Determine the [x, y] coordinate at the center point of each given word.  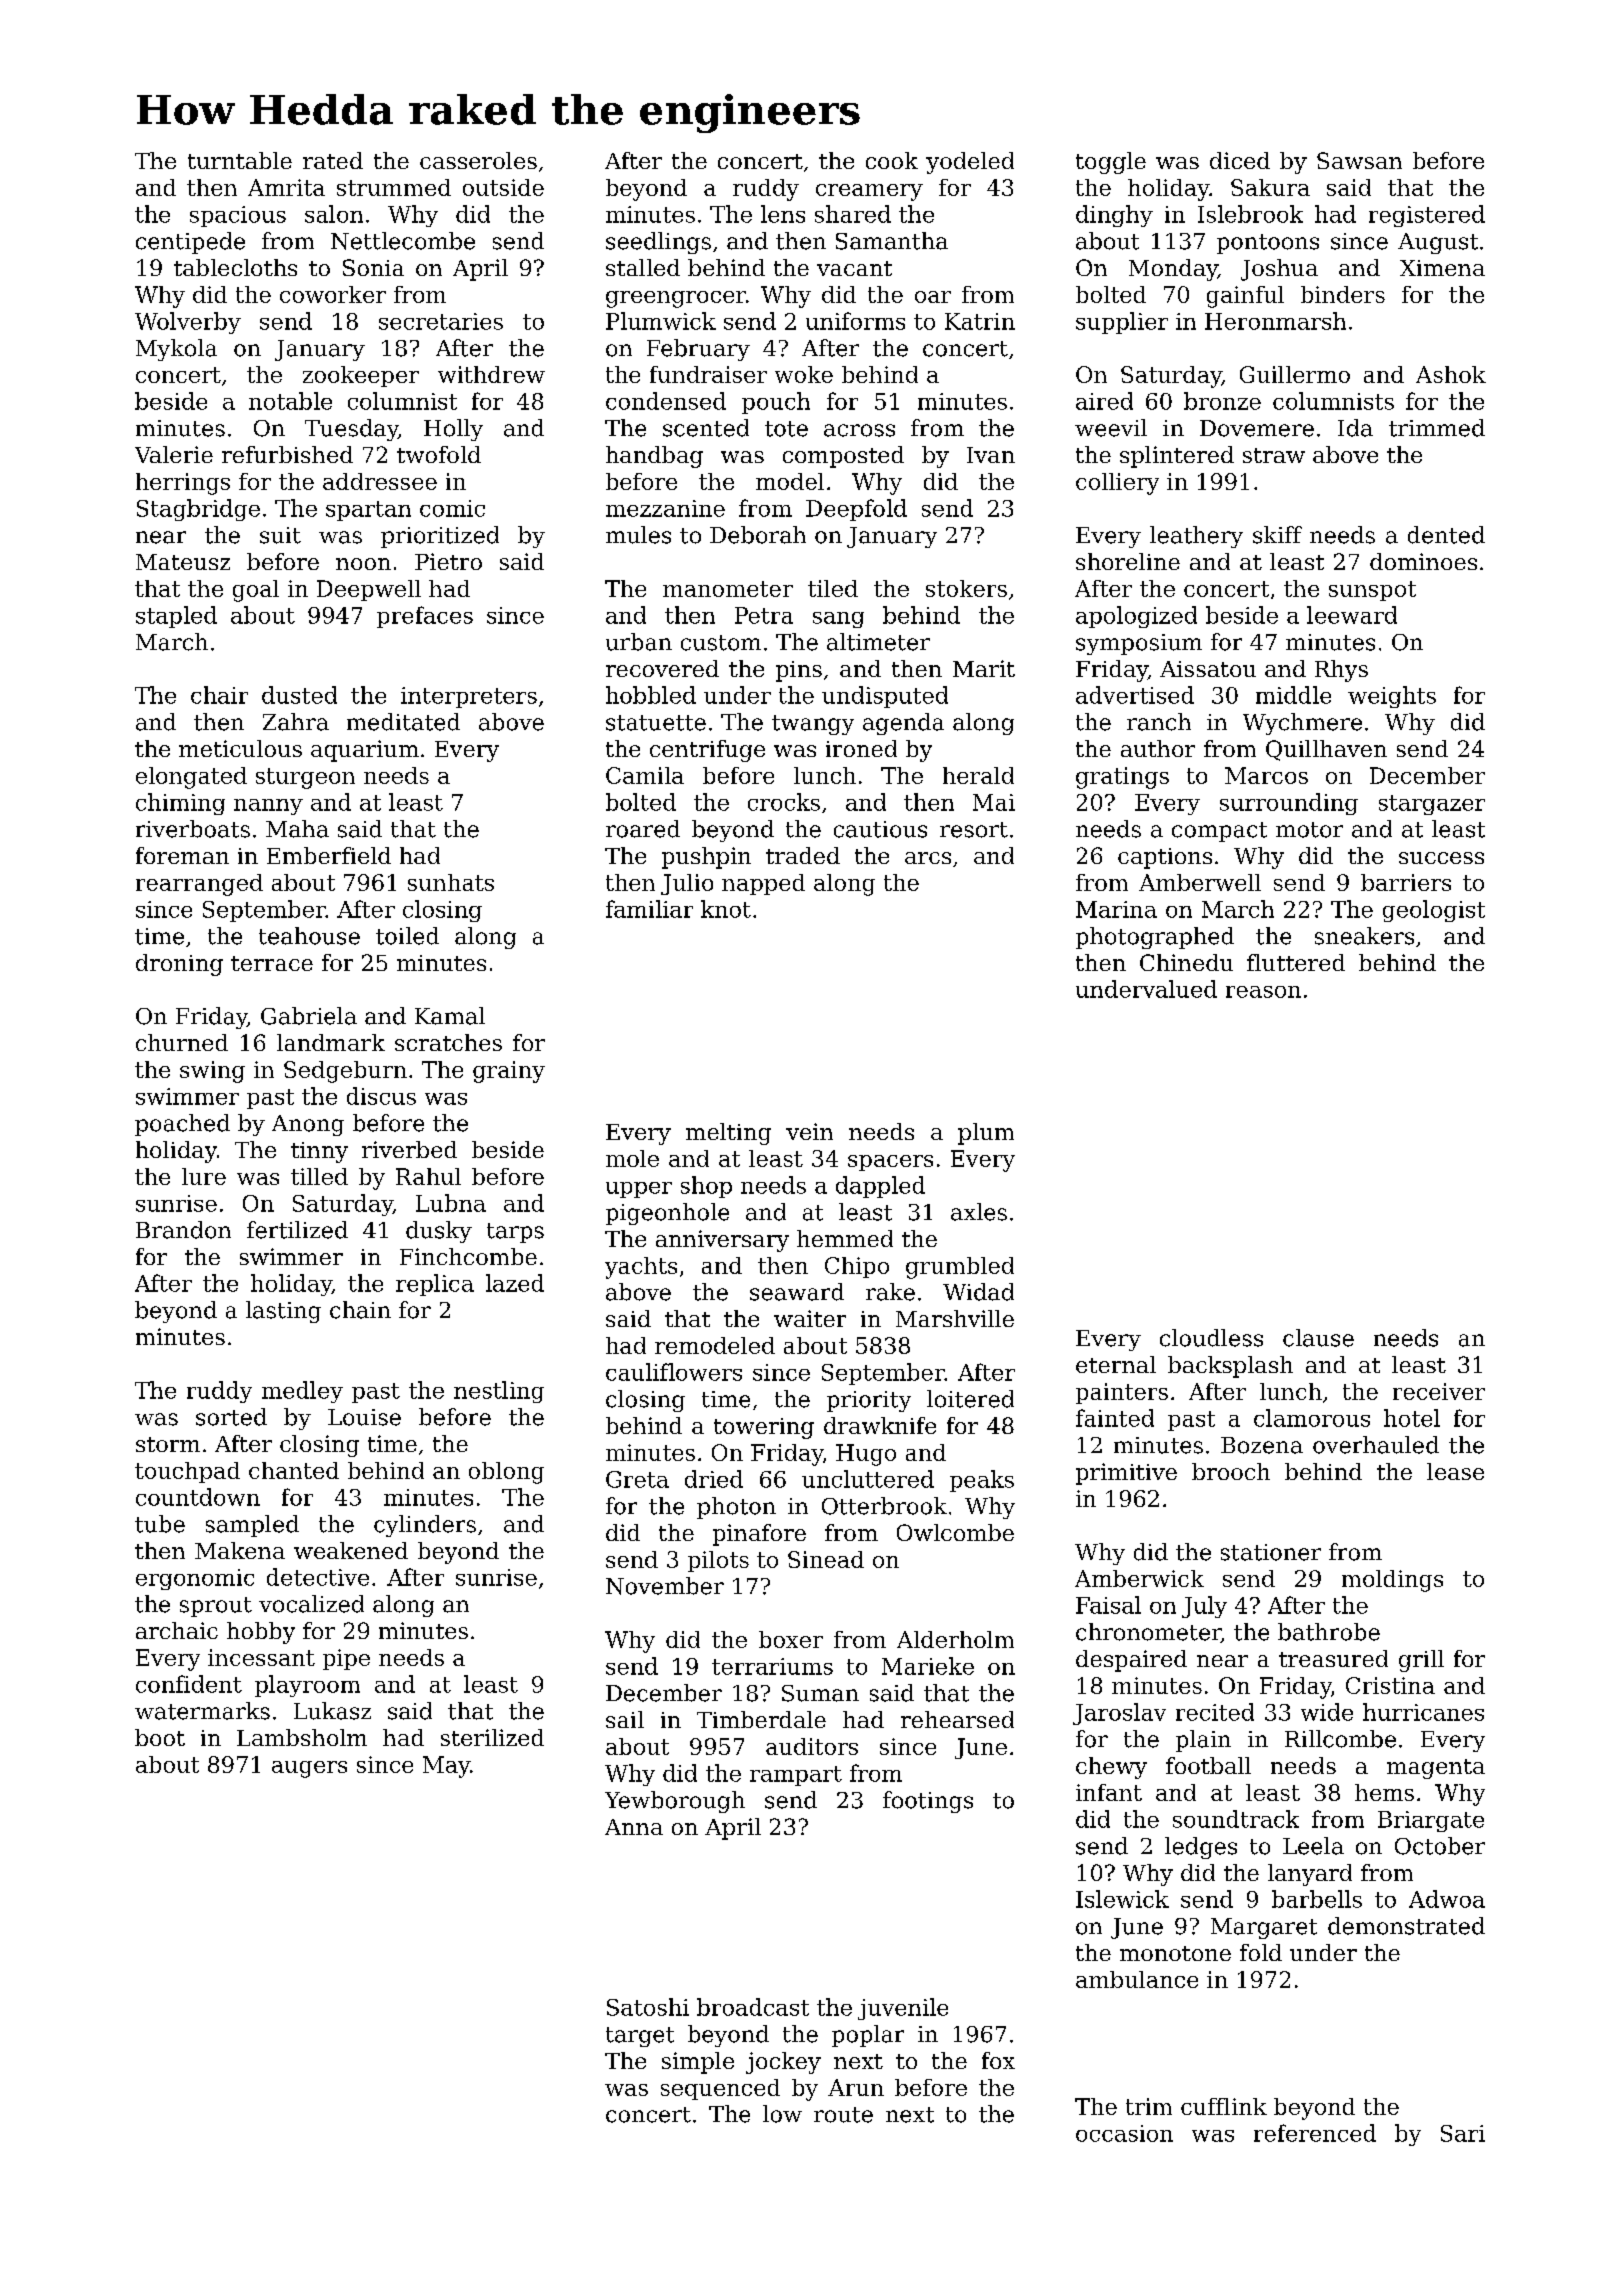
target [640, 2037]
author [1158, 748]
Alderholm [955, 1639]
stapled [176, 617]
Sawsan [1359, 160]
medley [302, 1392]
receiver [1439, 1391]
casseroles [478, 160]
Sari [1463, 2133]
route [843, 2115]
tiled [833, 588]
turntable [240, 160]
